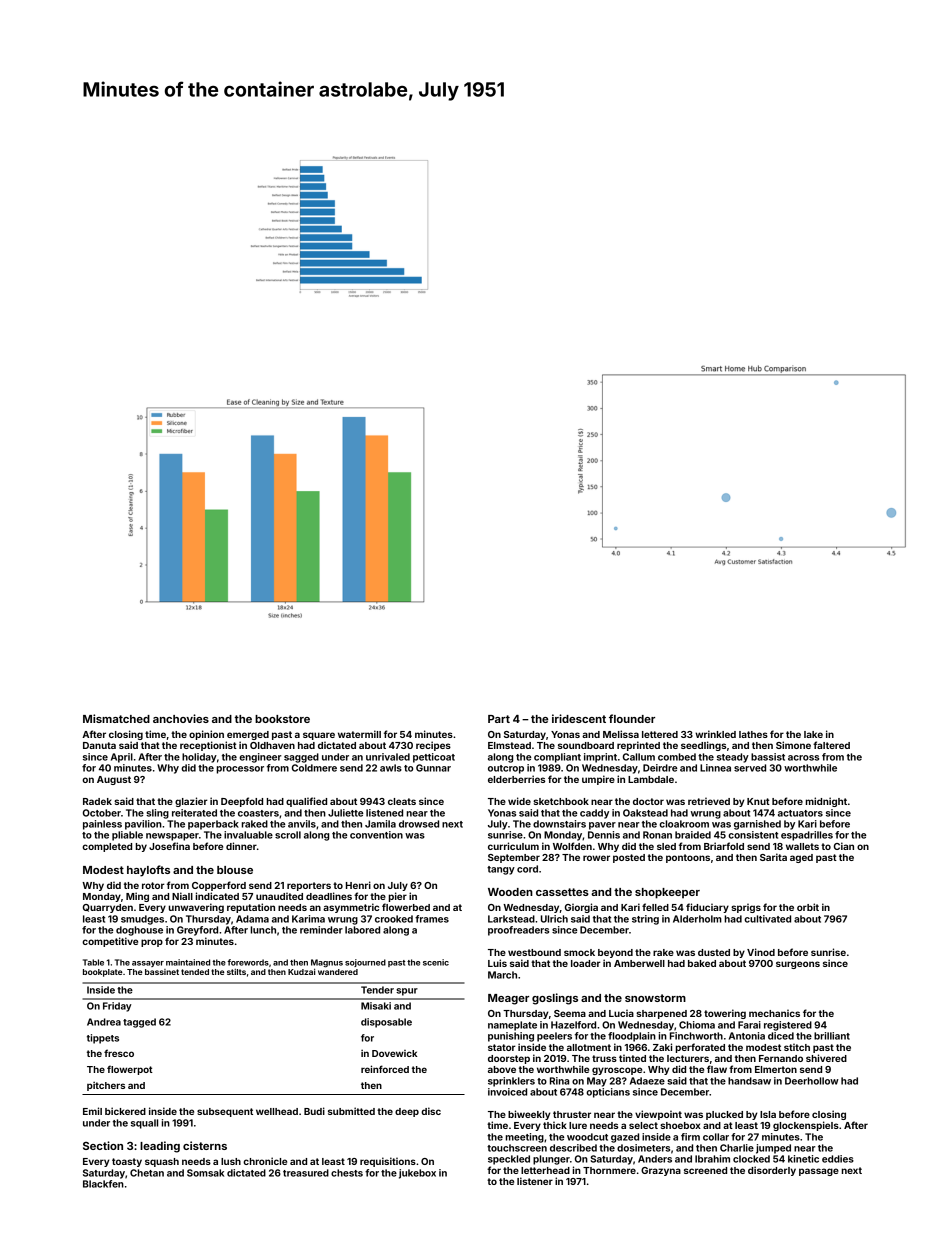 The height and width of the image is (1233, 952). Describe the element at coordinates (106, 1086) in the image. I see `pitchers` at that location.
